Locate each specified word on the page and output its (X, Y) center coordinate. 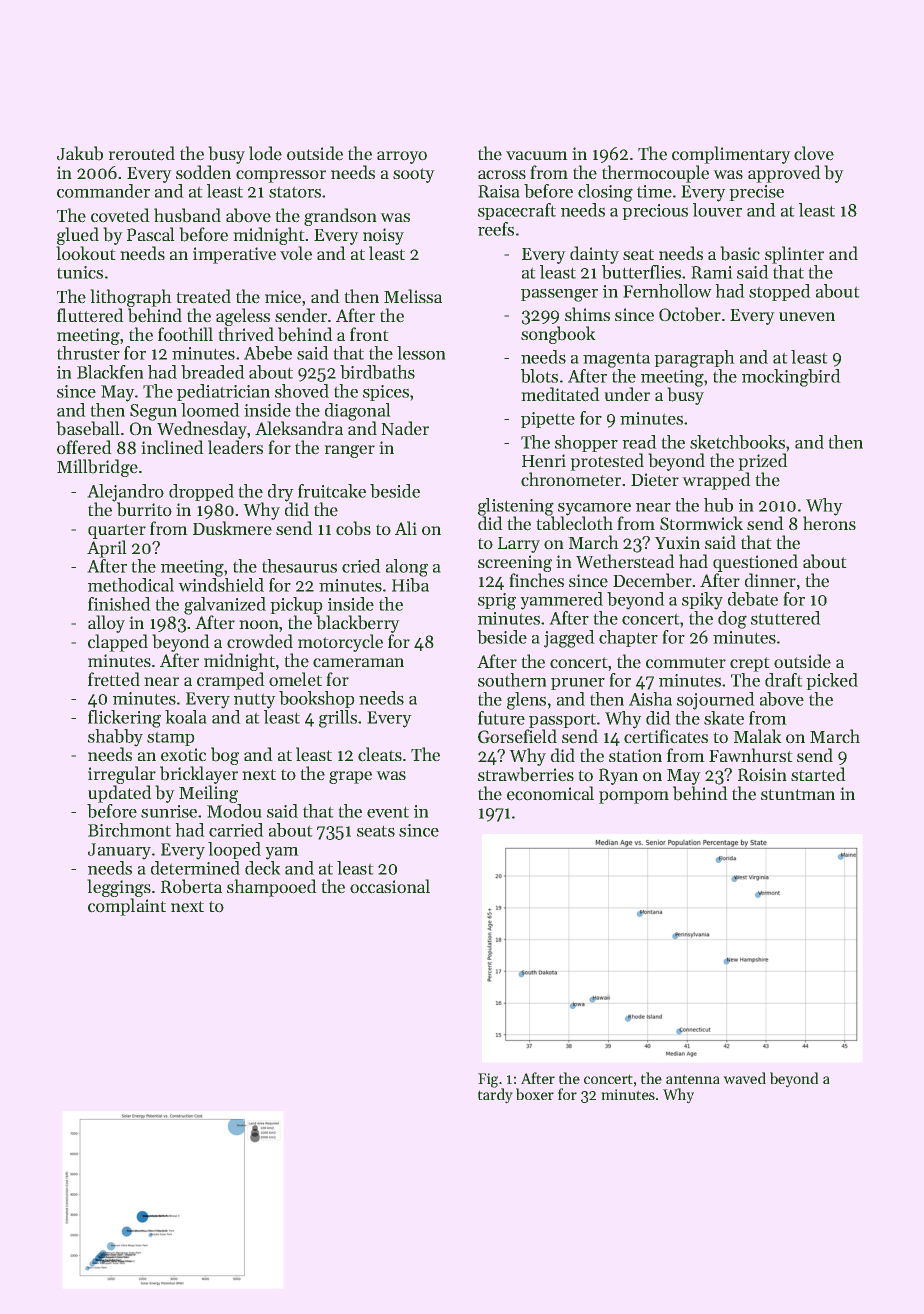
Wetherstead (625, 561)
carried (236, 830)
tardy (495, 1096)
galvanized (225, 606)
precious (655, 212)
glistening (516, 507)
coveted (120, 215)
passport (562, 720)
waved (744, 1078)
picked (832, 681)
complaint (127, 907)
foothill (185, 334)
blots (539, 376)
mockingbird (791, 378)
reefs (496, 229)
